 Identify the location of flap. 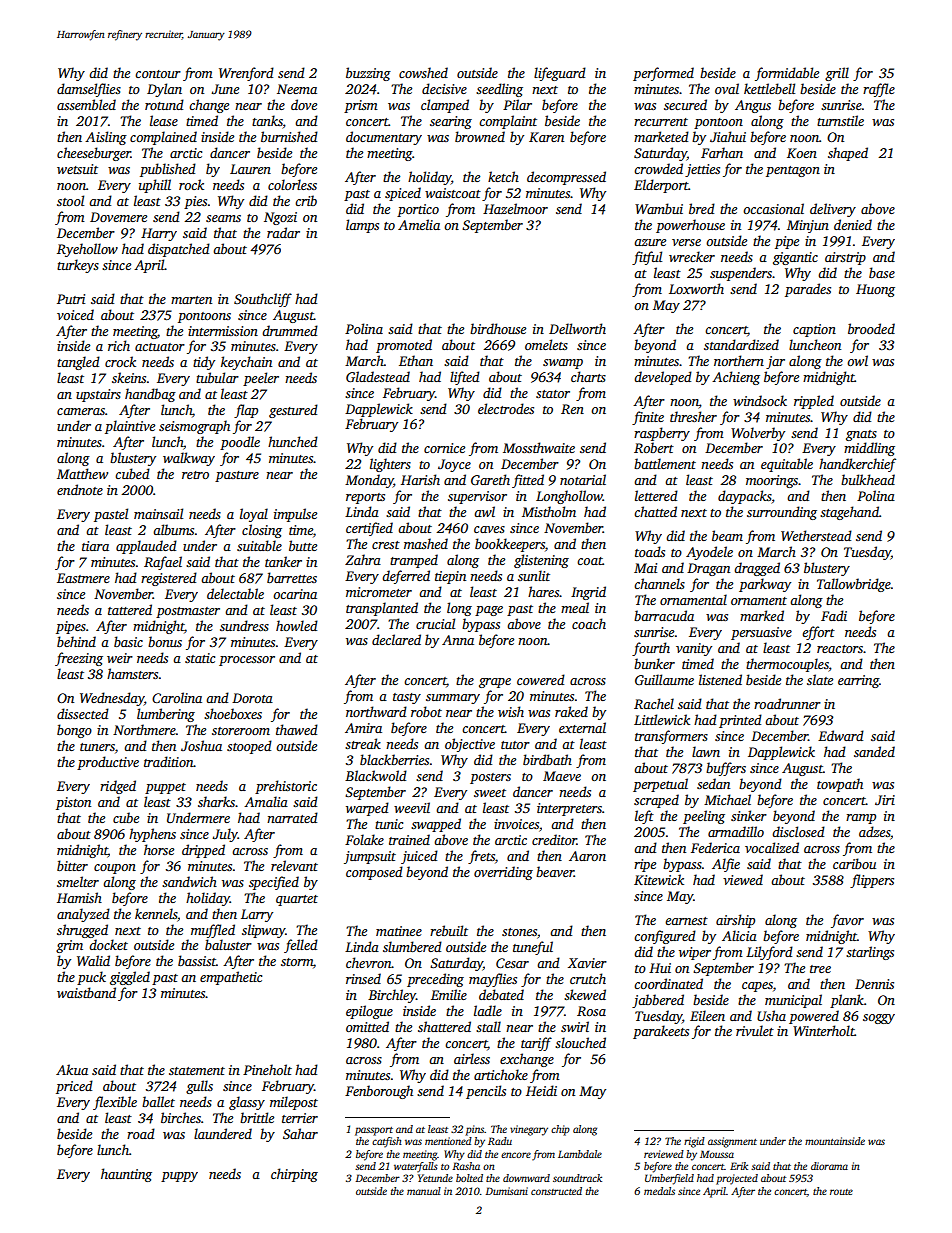
(246, 411).
